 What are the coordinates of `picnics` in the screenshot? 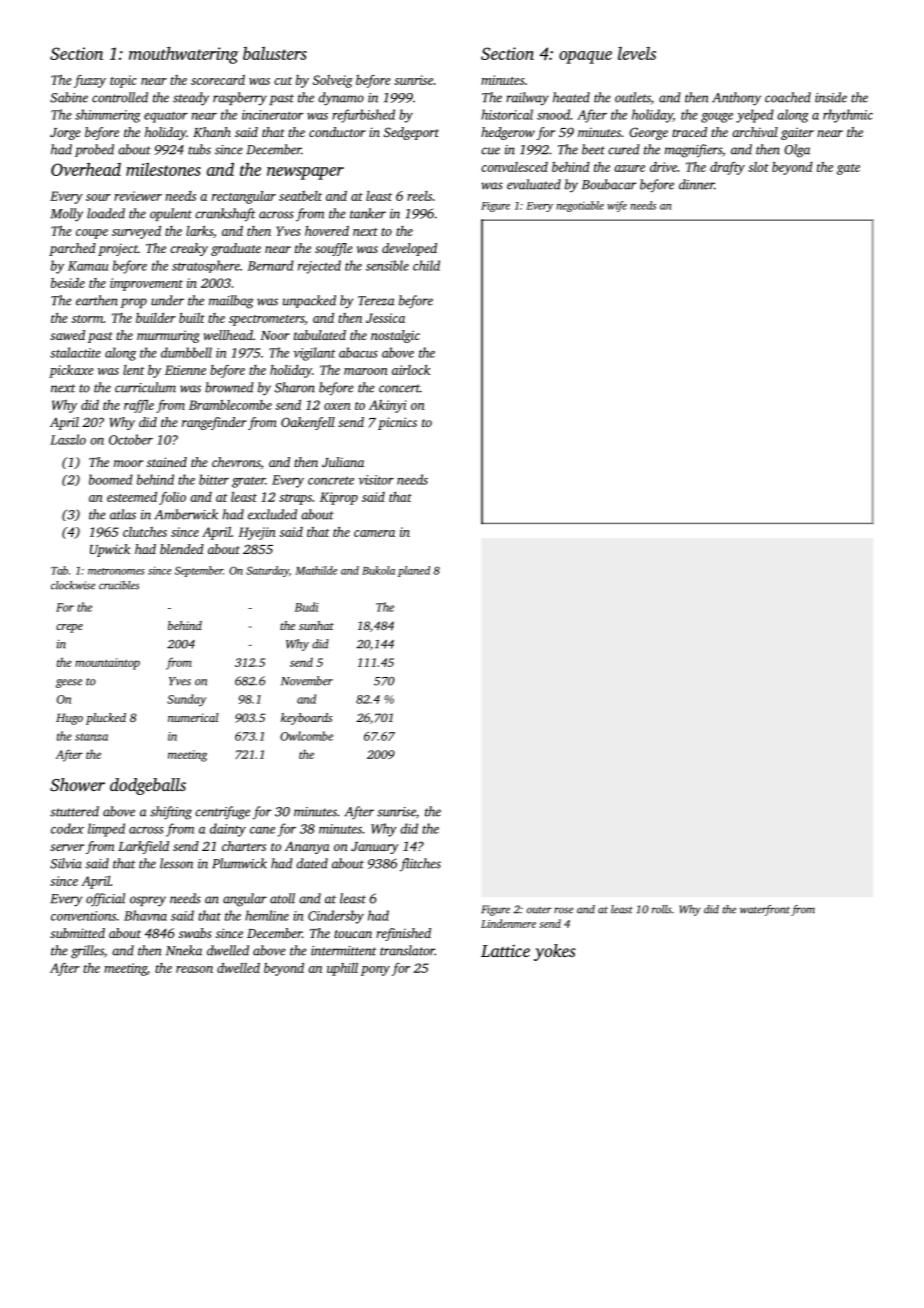 It's located at (397, 423).
